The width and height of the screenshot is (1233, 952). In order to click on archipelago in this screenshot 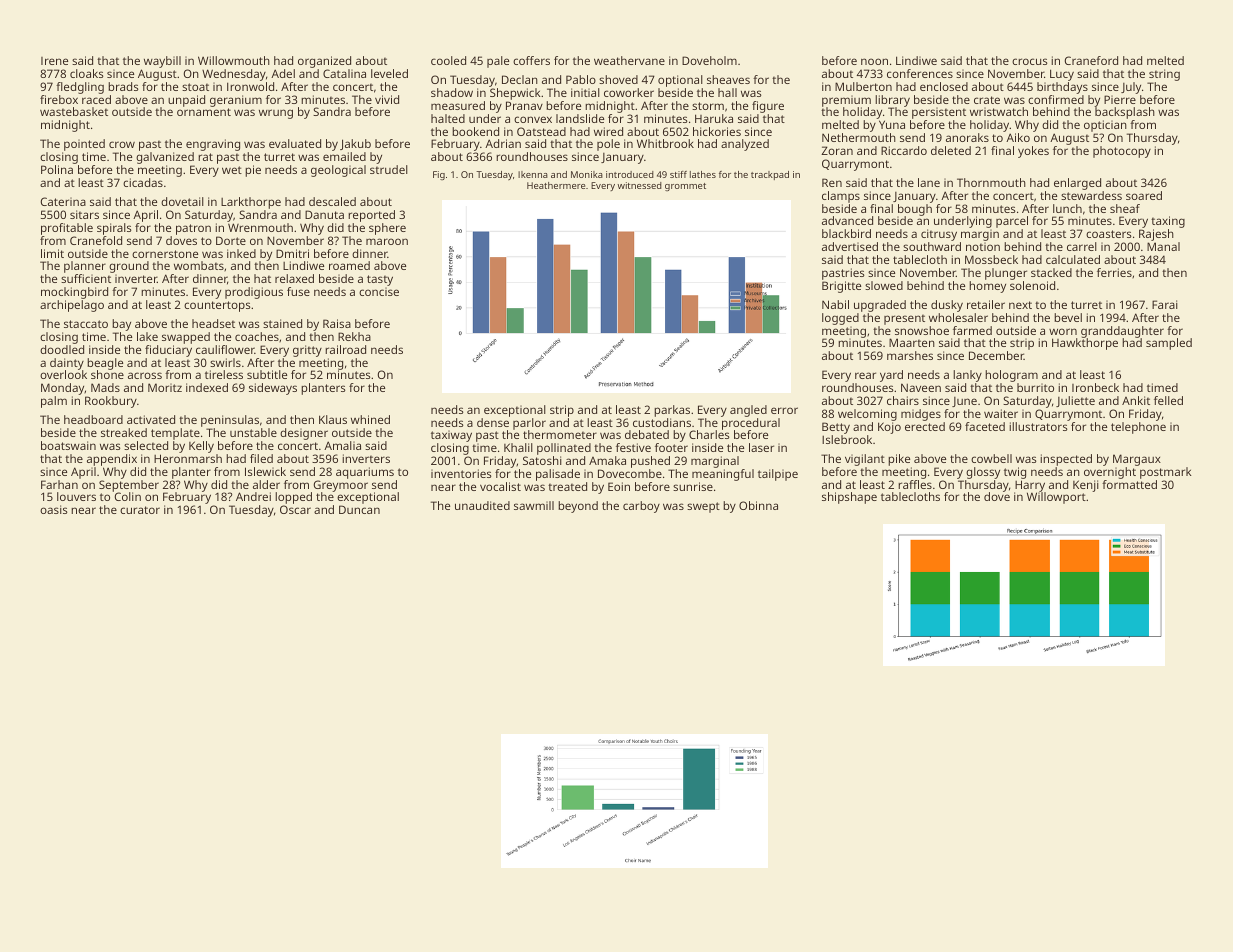, I will do `click(72, 306)`.
